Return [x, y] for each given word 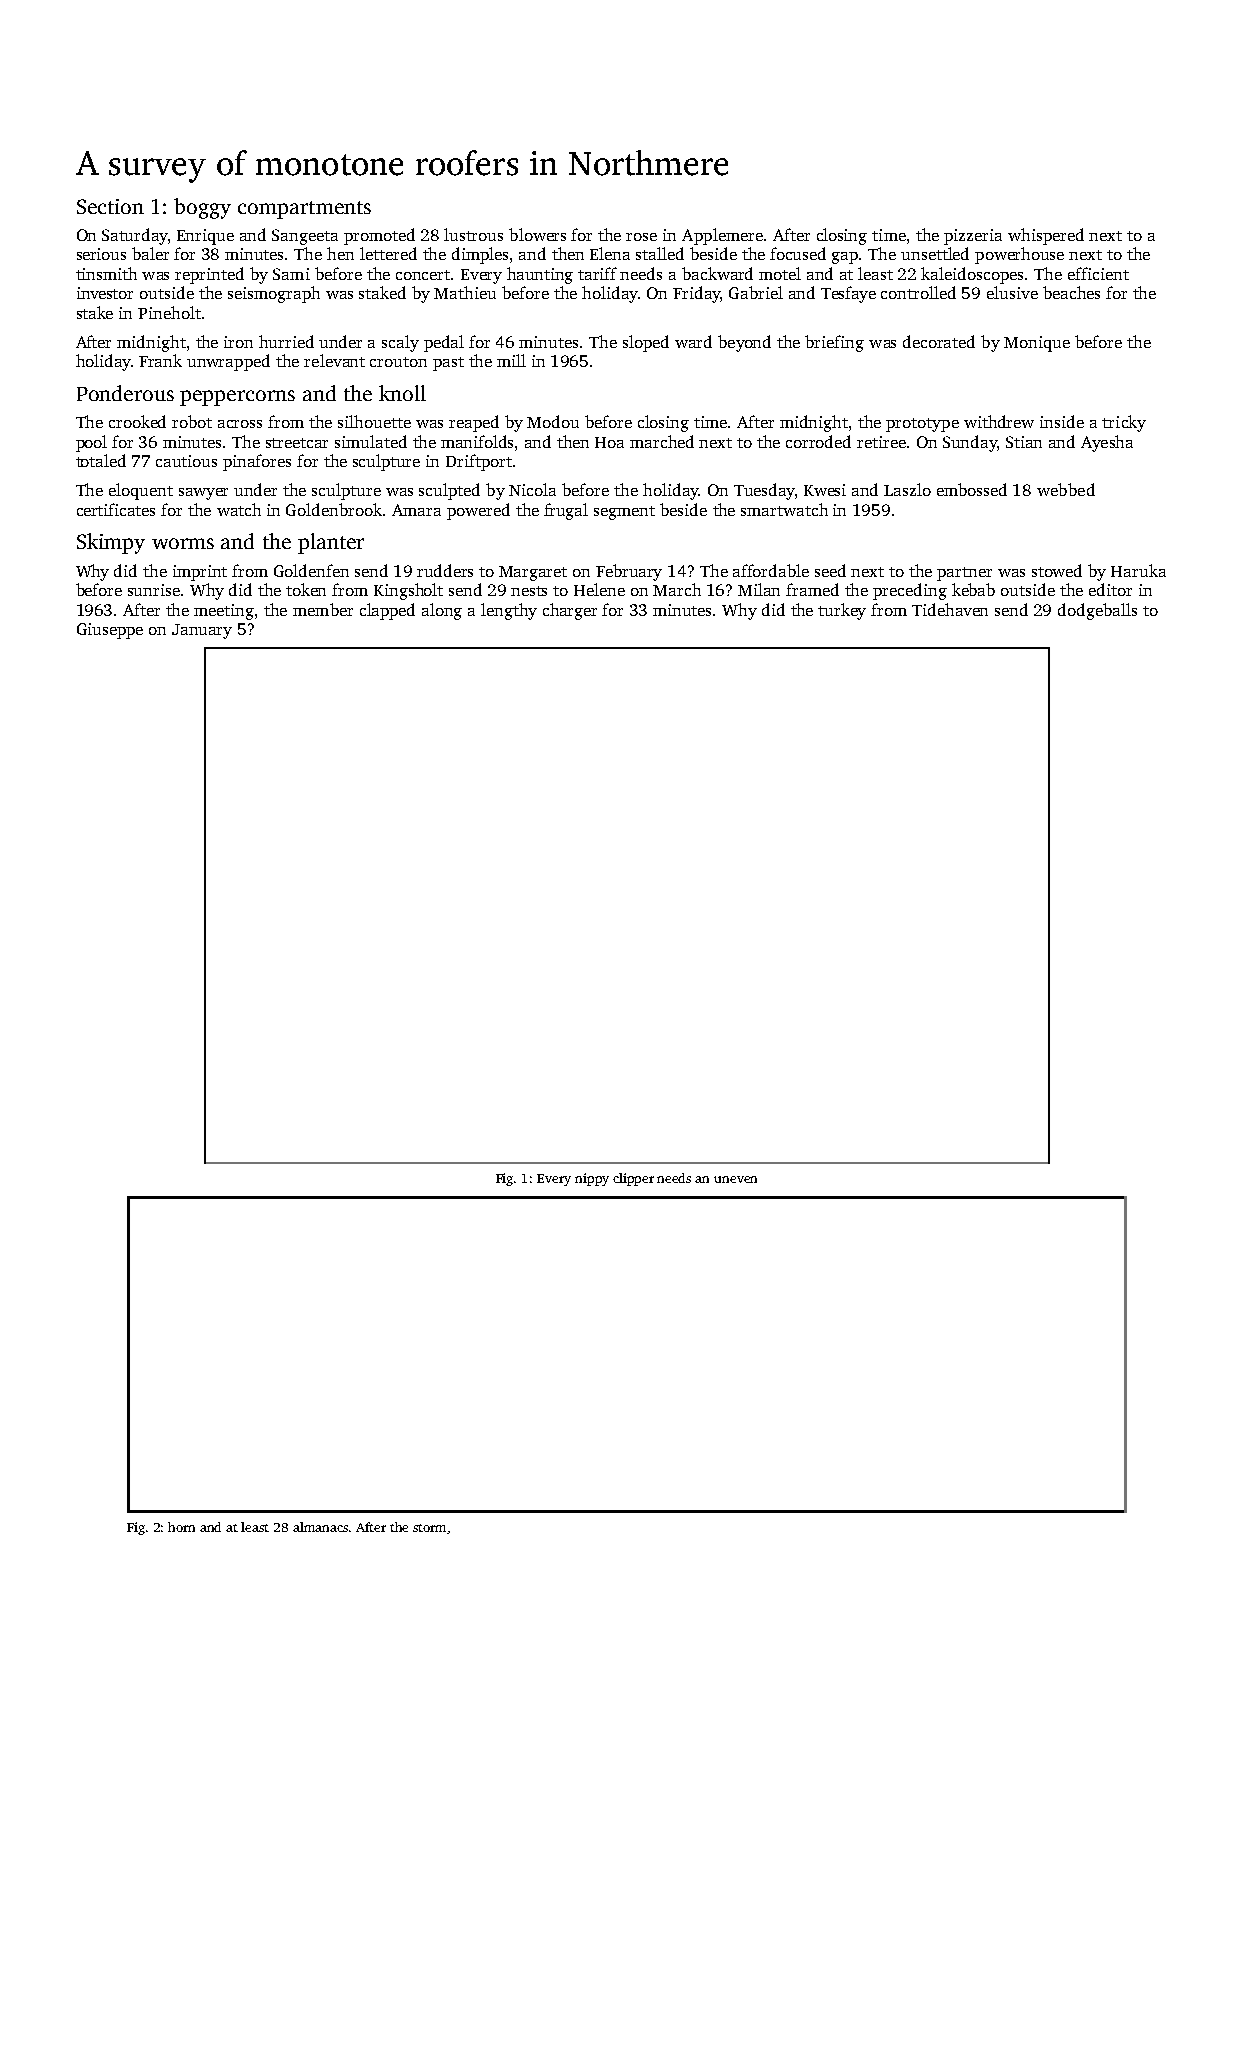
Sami [291, 274]
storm [429, 1528]
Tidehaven [950, 609]
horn [181, 1527]
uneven [735, 1179]
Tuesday [764, 491]
